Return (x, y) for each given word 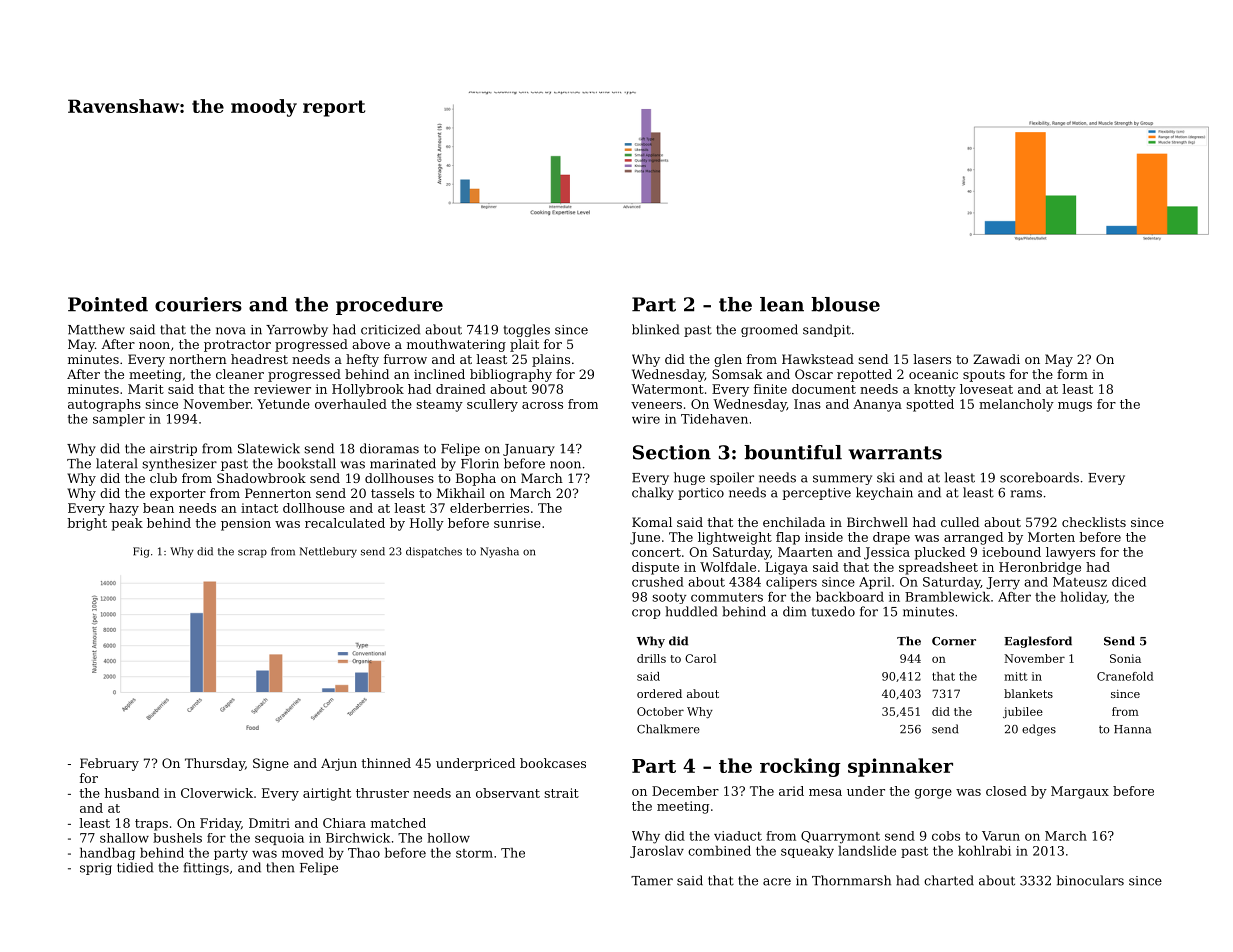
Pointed (108, 304)
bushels (177, 838)
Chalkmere (668, 729)
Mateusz (1080, 582)
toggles (526, 330)
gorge (933, 794)
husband (132, 793)
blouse (845, 304)
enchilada (794, 522)
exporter (178, 495)
